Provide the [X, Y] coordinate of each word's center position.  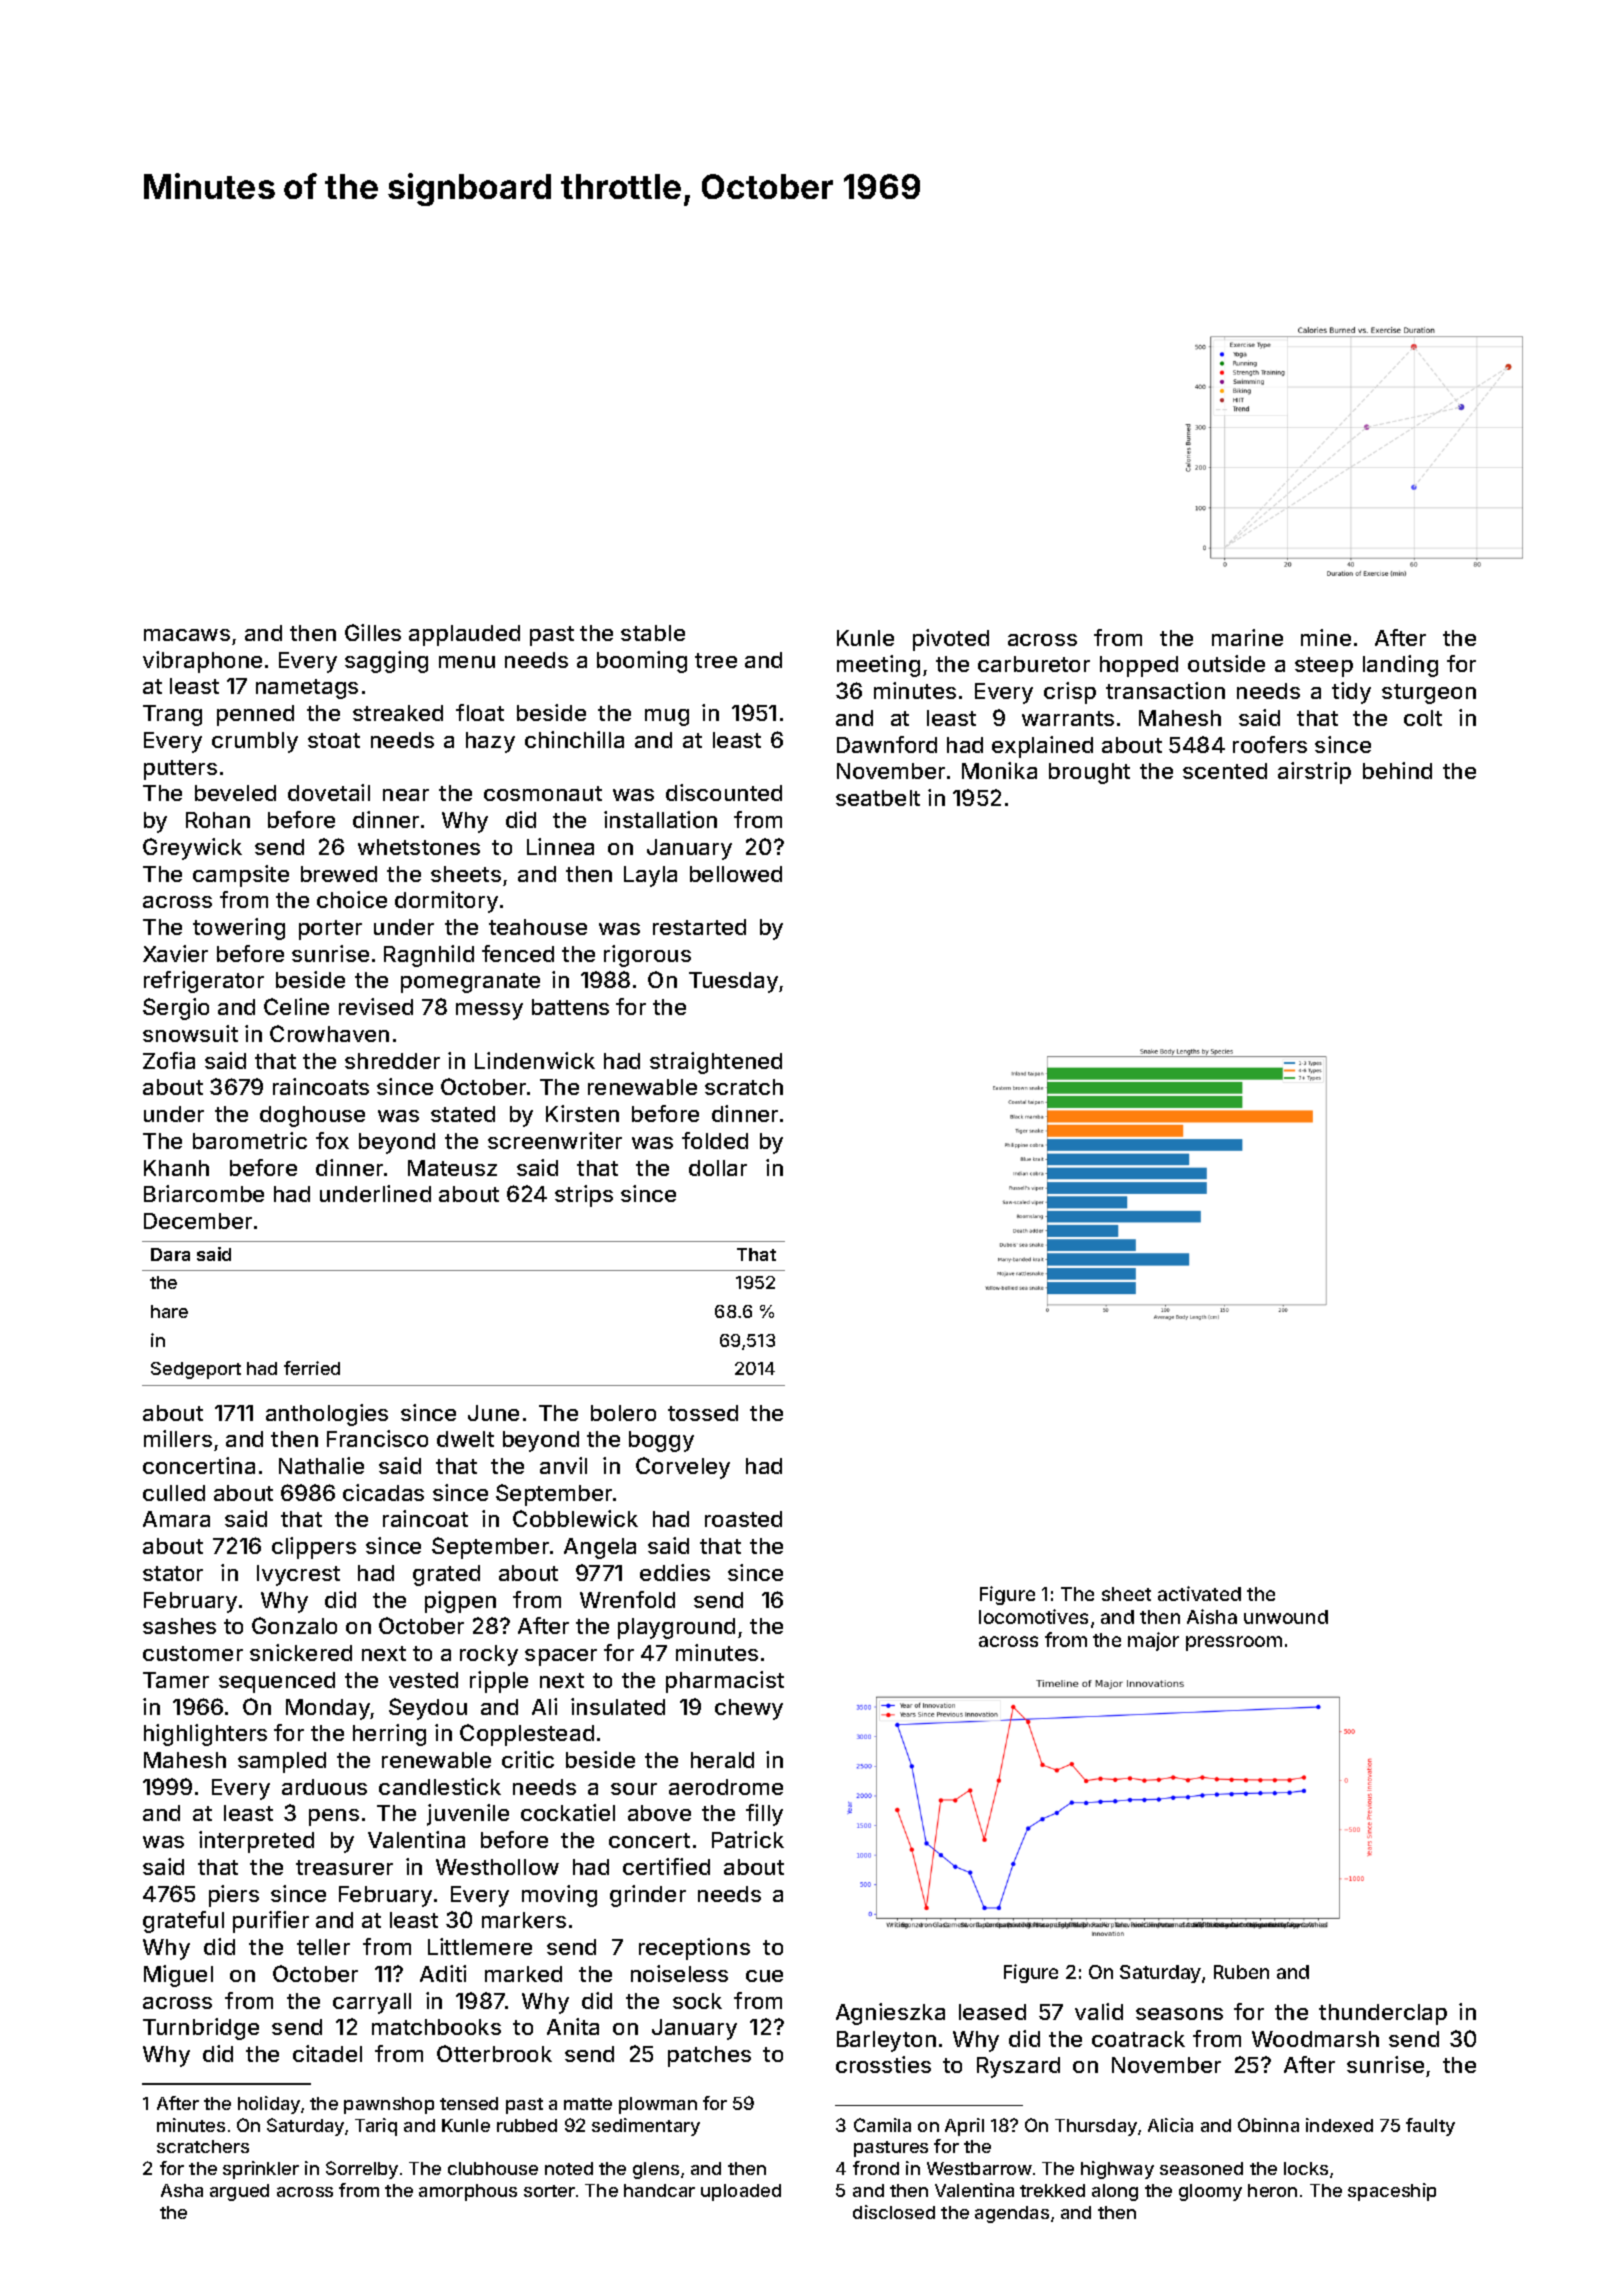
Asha [182, 2190]
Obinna [1268, 2125]
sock [697, 2001]
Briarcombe [204, 1193]
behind [1397, 770]
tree [716, 660]
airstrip [1314, 773]
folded [715, 1140]
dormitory [446, 902]
